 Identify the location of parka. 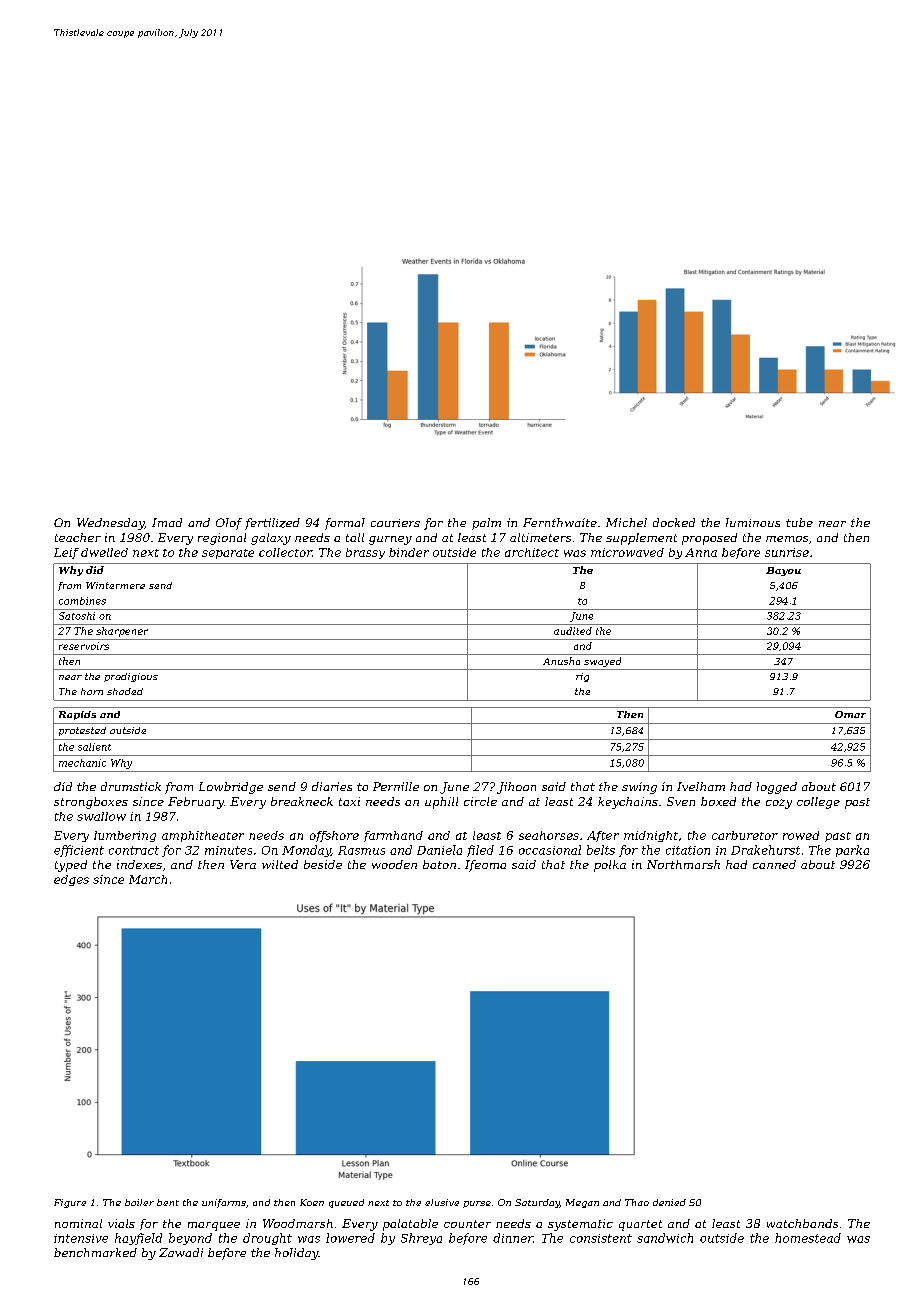
(852, 851).
